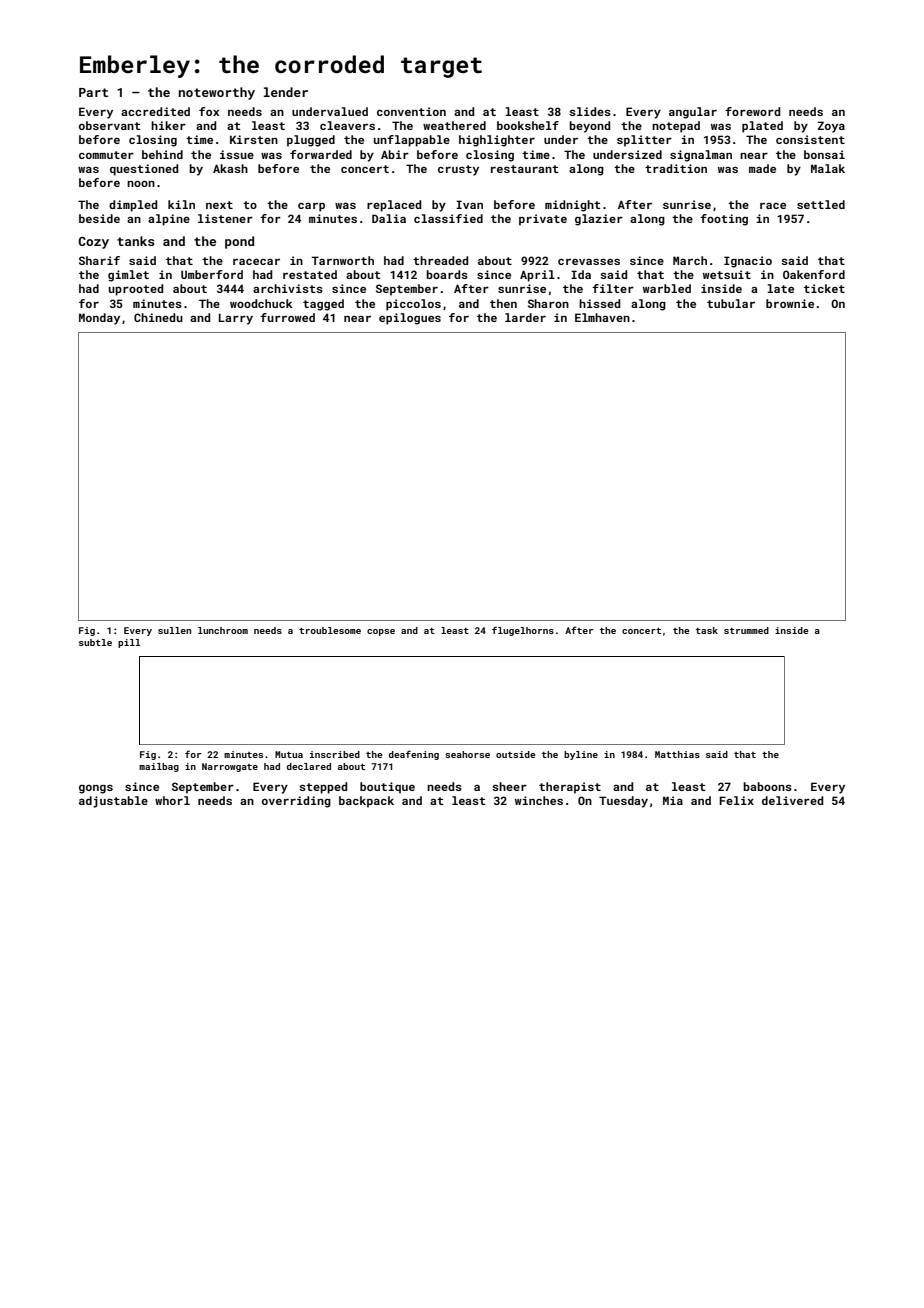 This screenshot has width=924, height=1308. What do you see at coordinates (525, 317) in the screenshot?
I see `larder` at bounding box center [525, 317].
